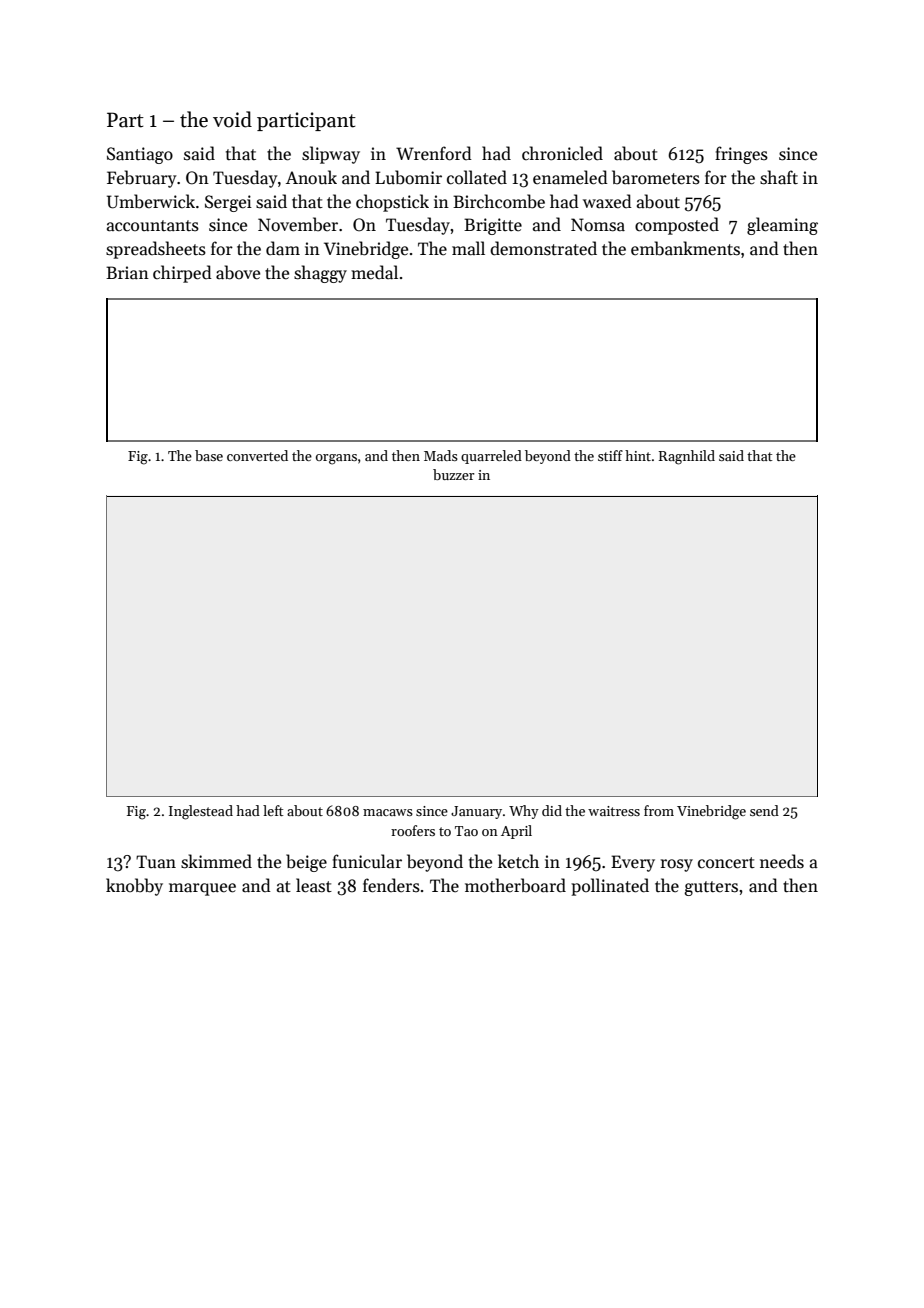  Describe the element at coordinates (476, 812) in the screenshot. I see `January` at that location.
